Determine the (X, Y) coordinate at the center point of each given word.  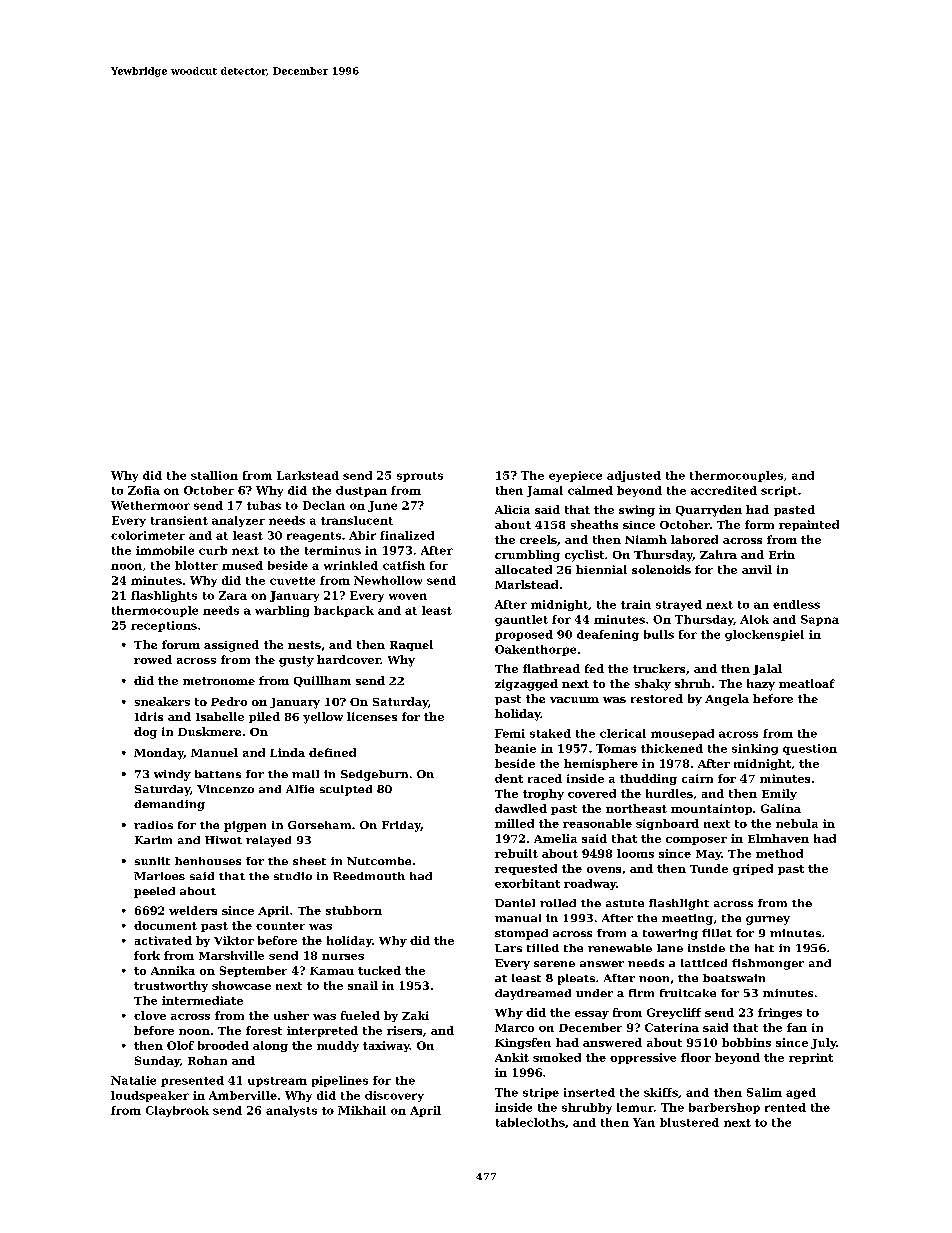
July (824, 1043)
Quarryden (709, 511)
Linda (287, 752)
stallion (214, 475)
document (165, 925)
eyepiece (575, 476)
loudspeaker (150, 1096)
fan (797, 1027)
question (810, 749)
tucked (379, 970)
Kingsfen (523, 1043)
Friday (401, 826)
